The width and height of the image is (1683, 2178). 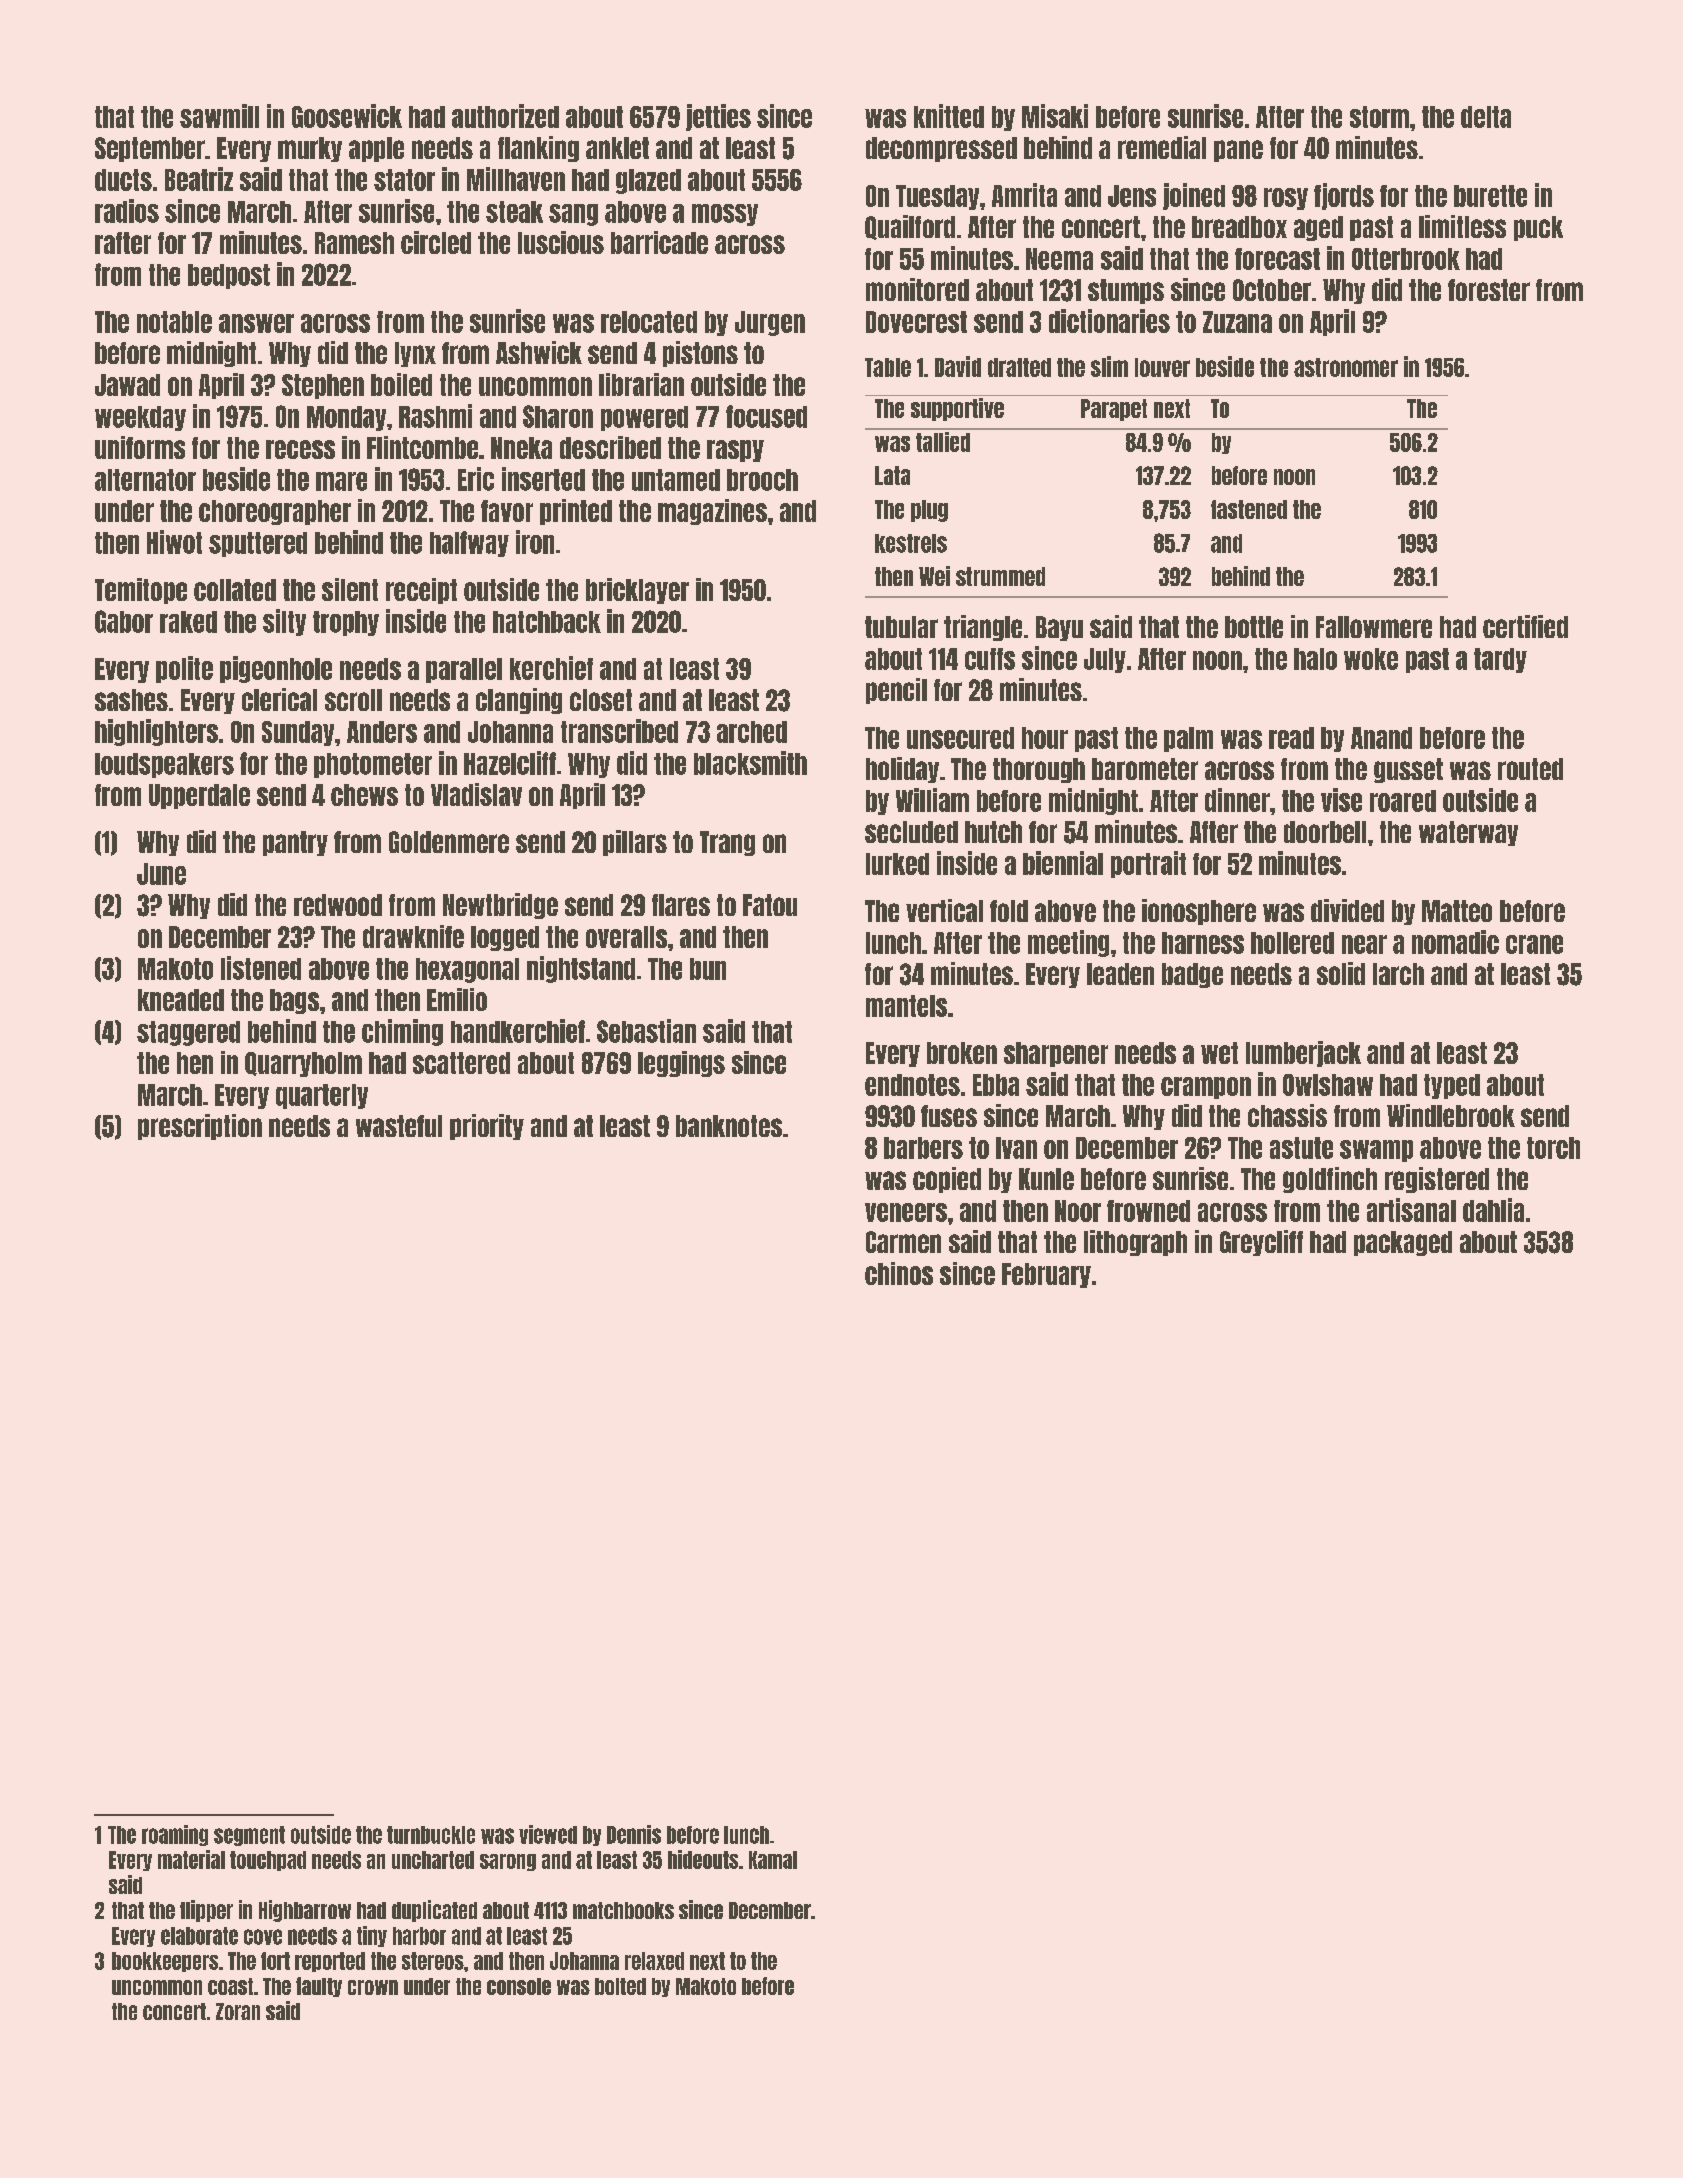 What do you see at coordinates (1346, 367) in the image?
I see `astronomer` at bounding box center [1346, 367].
